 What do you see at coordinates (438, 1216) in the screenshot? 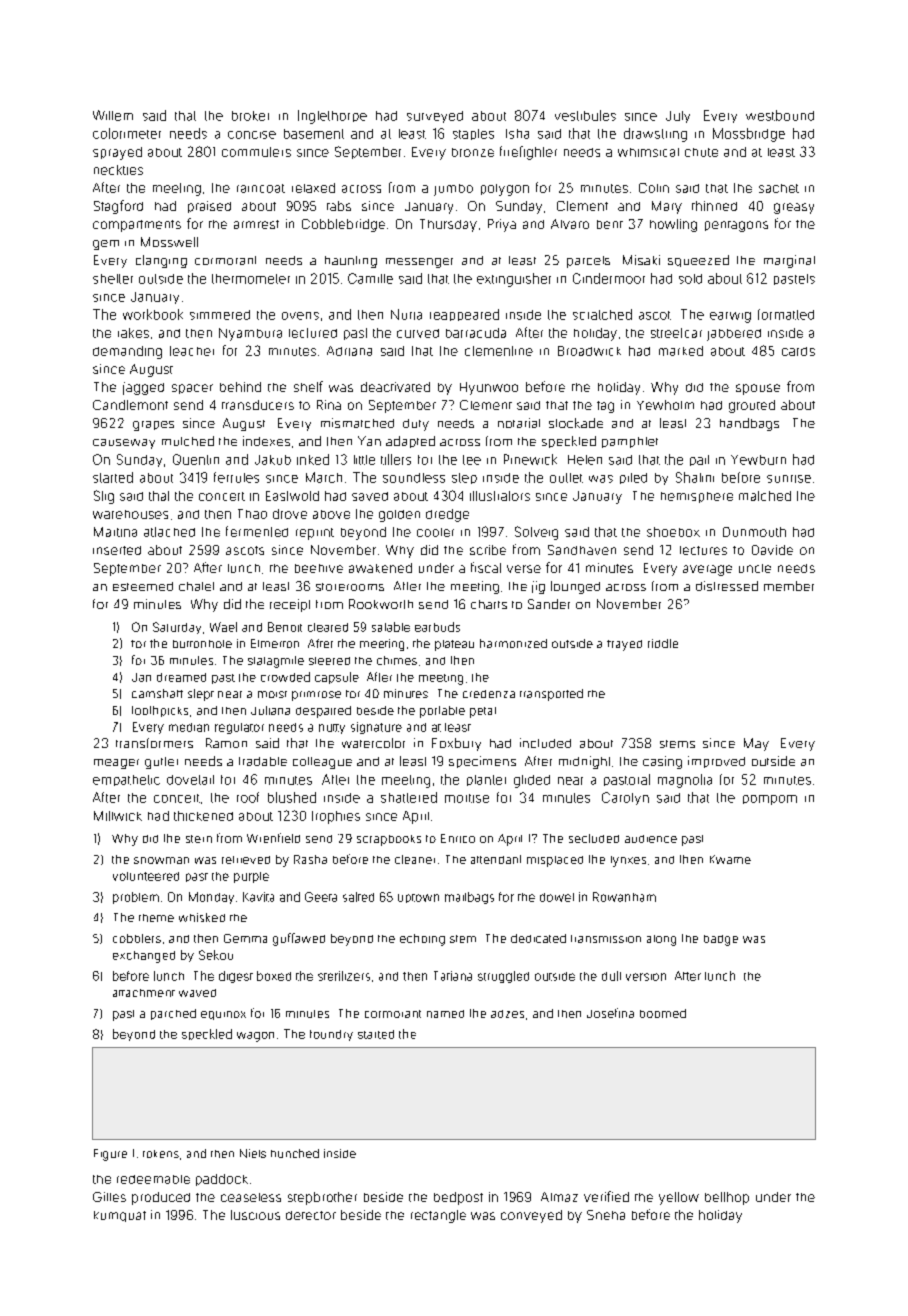
I see `rectangle` at bounding box center [438, 1216].
